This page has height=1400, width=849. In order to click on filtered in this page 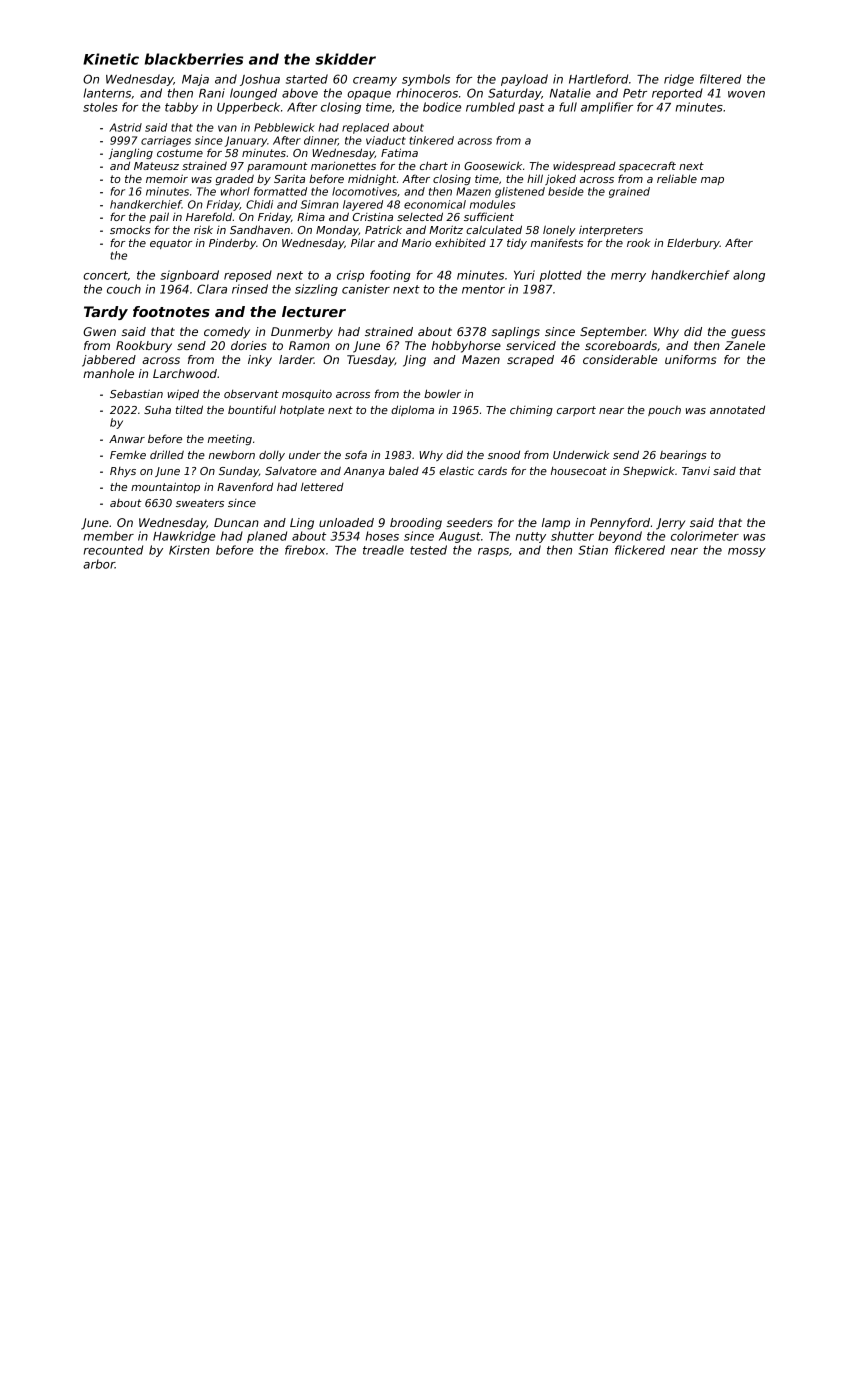, I will do `click(720, 79)`.
